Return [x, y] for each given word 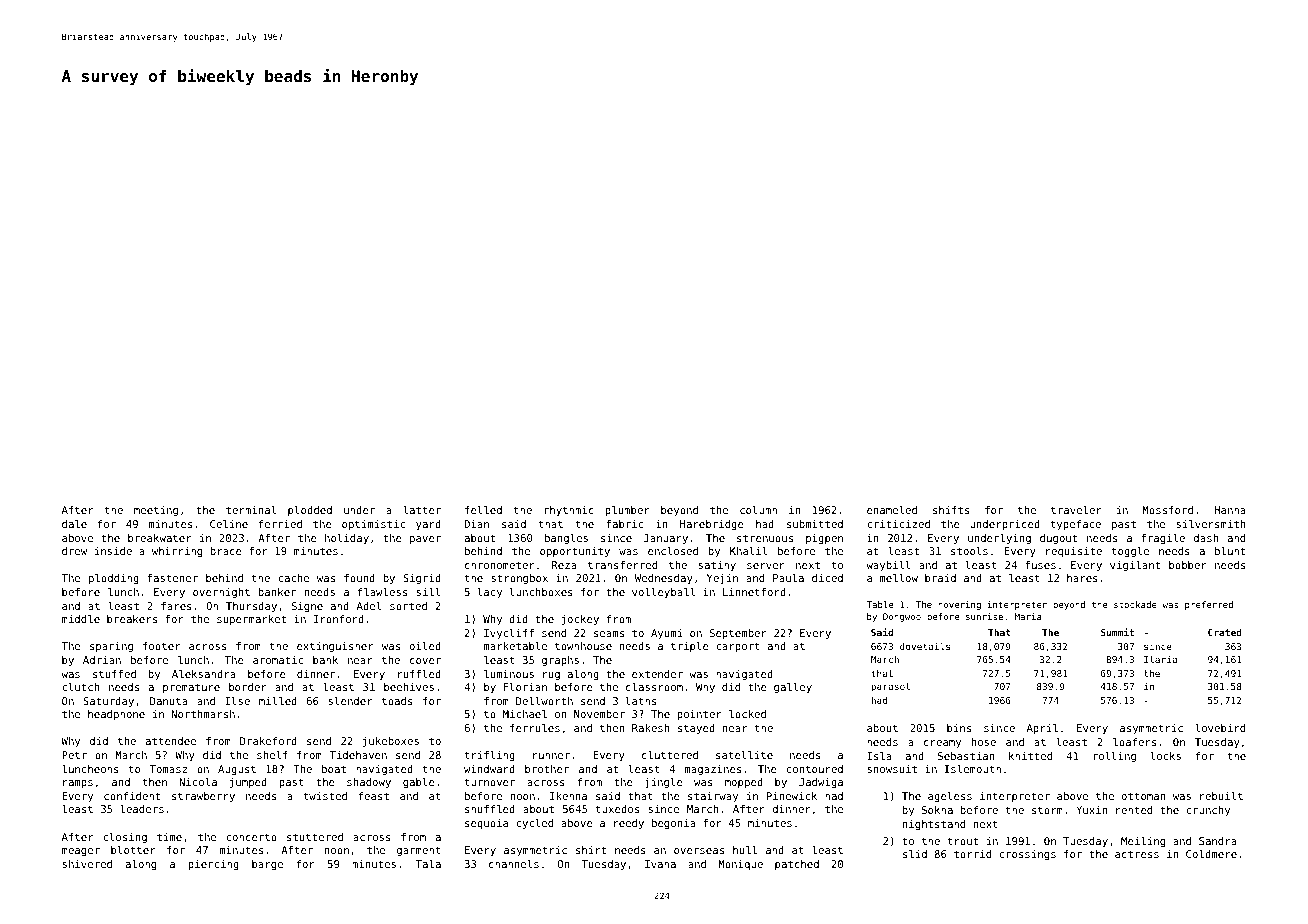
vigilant [1135, 566]
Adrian [102, 660]
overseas [699, 851]
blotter [133, 850]
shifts [951, 510]
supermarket [251, 620]
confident [132, 796]
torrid [972, 854]
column [758, 510]
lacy [490, 593]
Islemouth [973, 769]
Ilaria [1160, 659]
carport [738, 647]
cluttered [670, 755]
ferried [280, 524]
